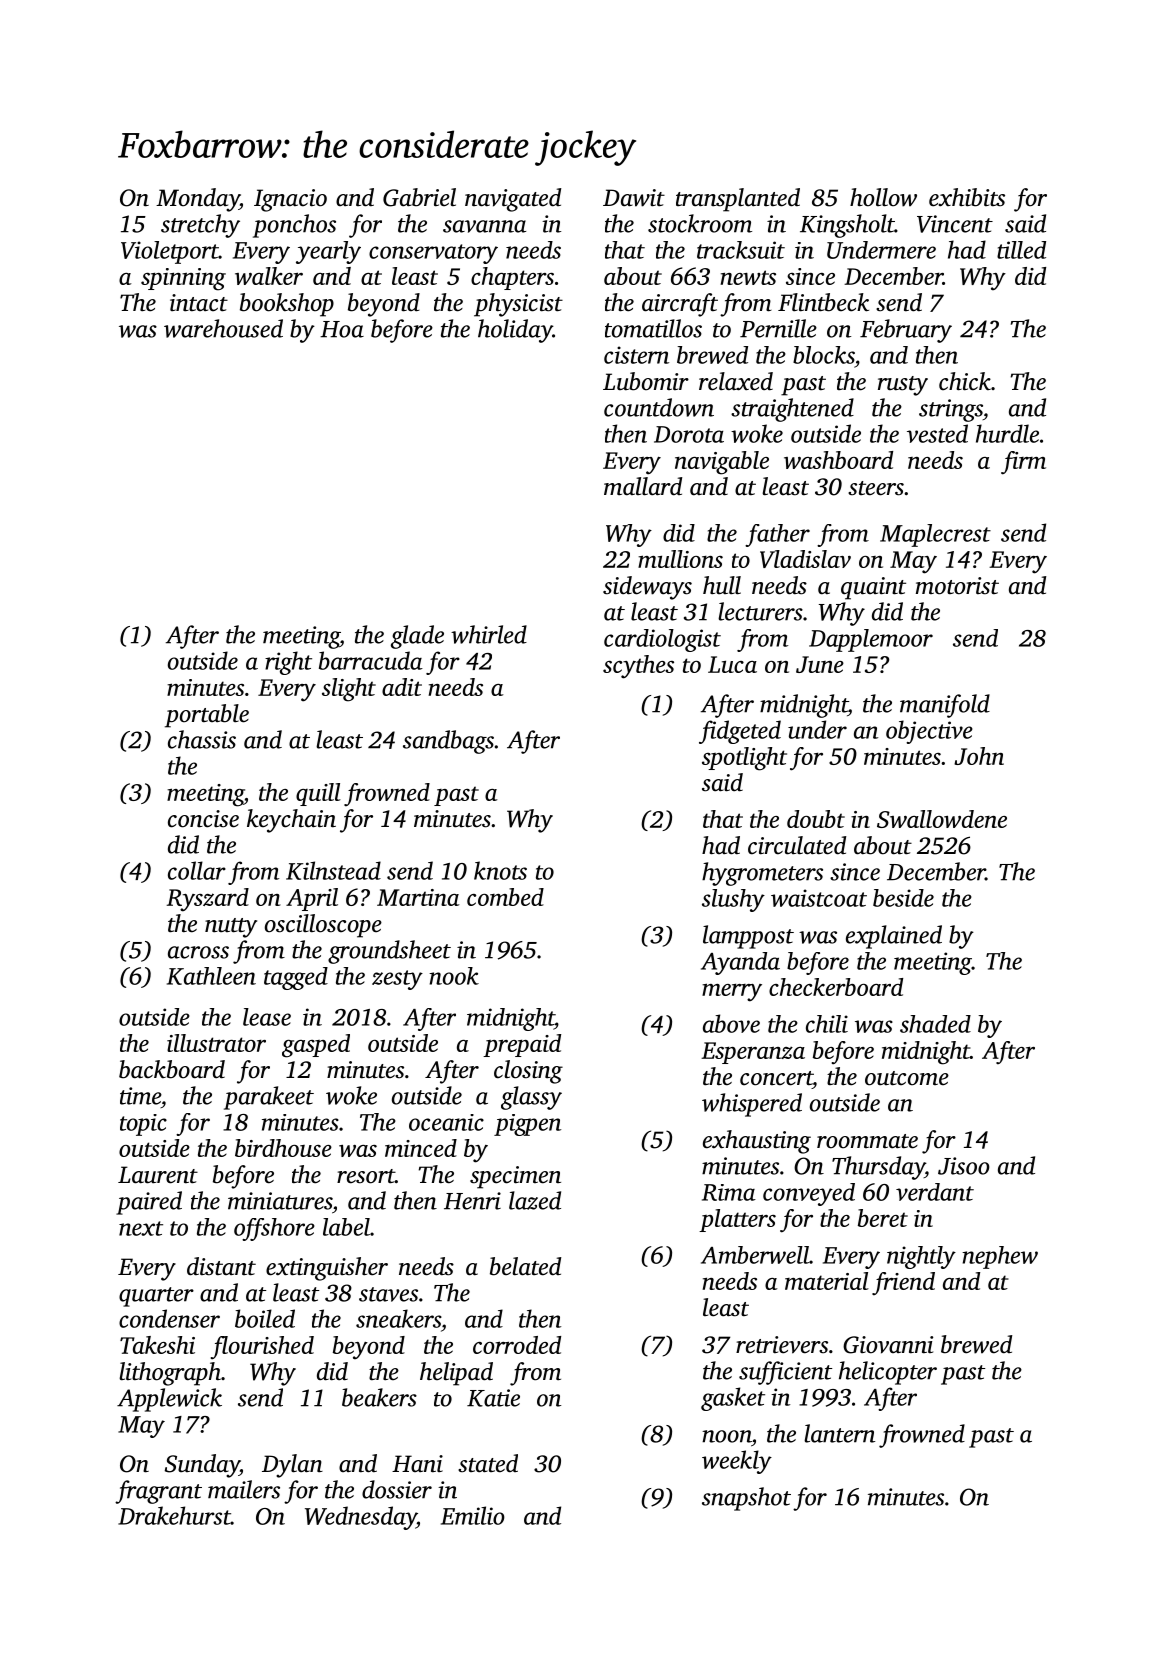 This screenshot has height=1654, width=1165. Describe the element at coordinates (288, 663) in the screenshot. I see `right` at that location.
